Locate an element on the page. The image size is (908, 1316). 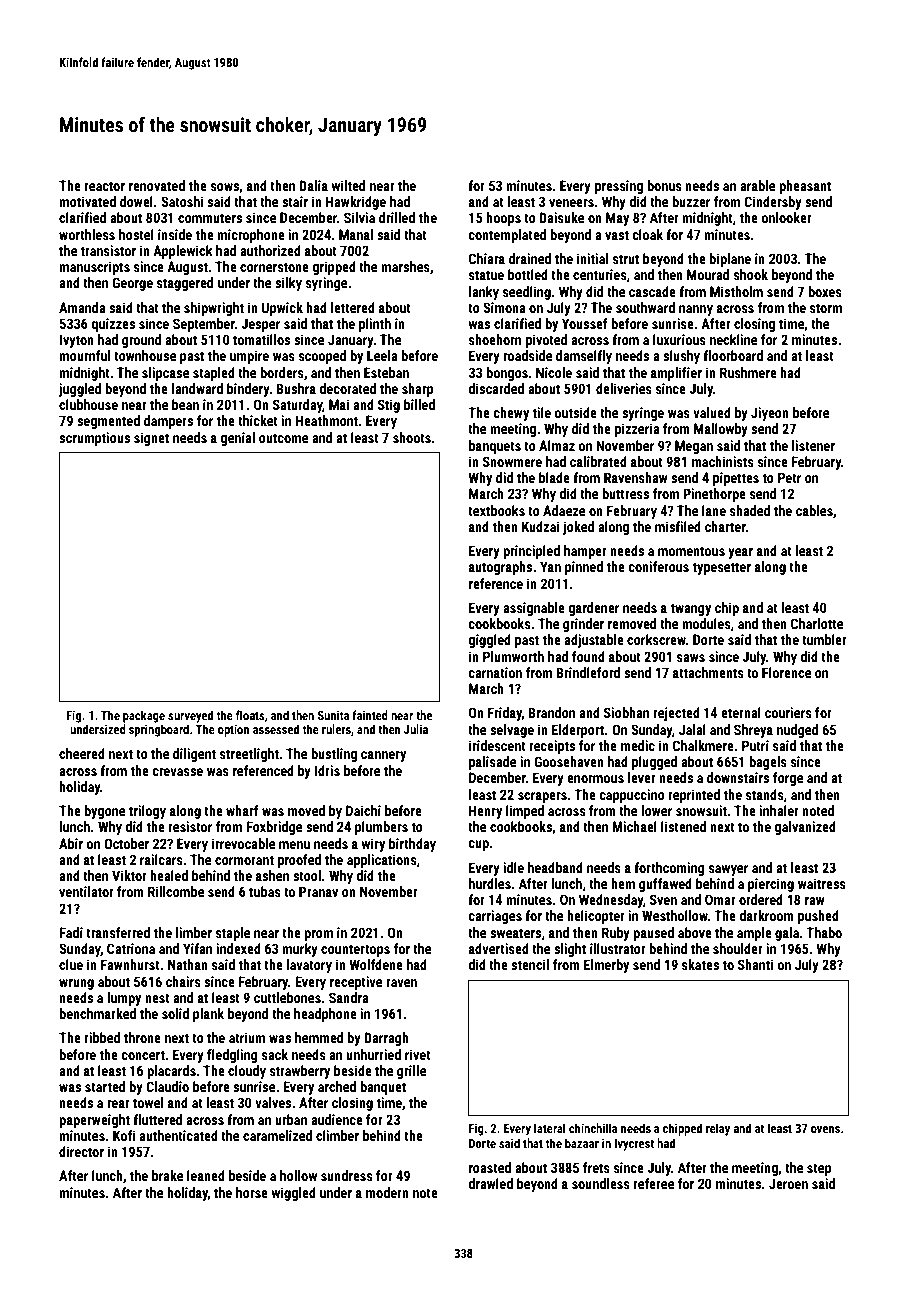
pheasant is located at coordinates (805, 187).
